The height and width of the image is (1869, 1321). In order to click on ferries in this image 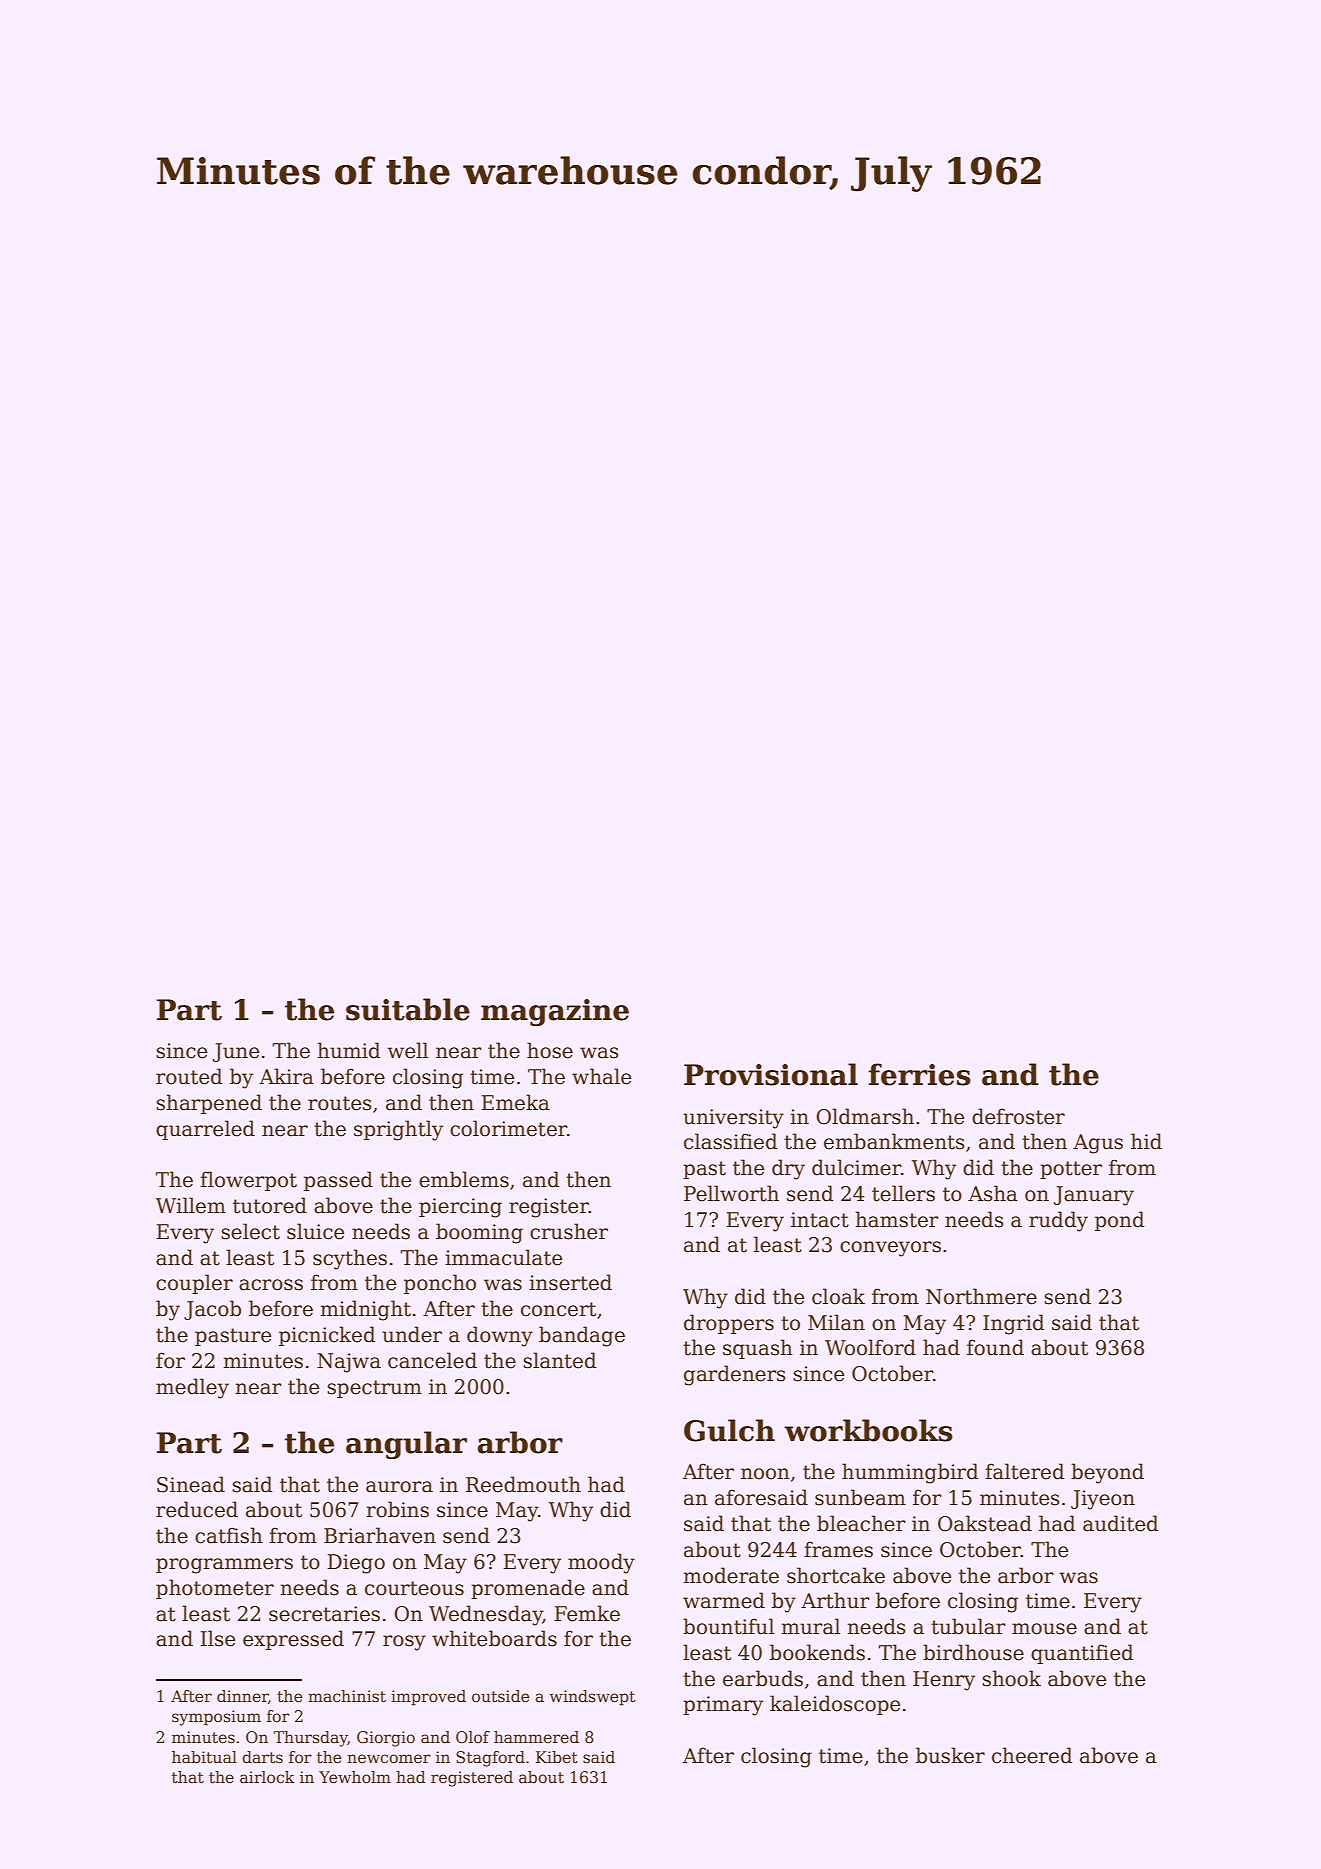, I will do `click(920, 1074)`.
